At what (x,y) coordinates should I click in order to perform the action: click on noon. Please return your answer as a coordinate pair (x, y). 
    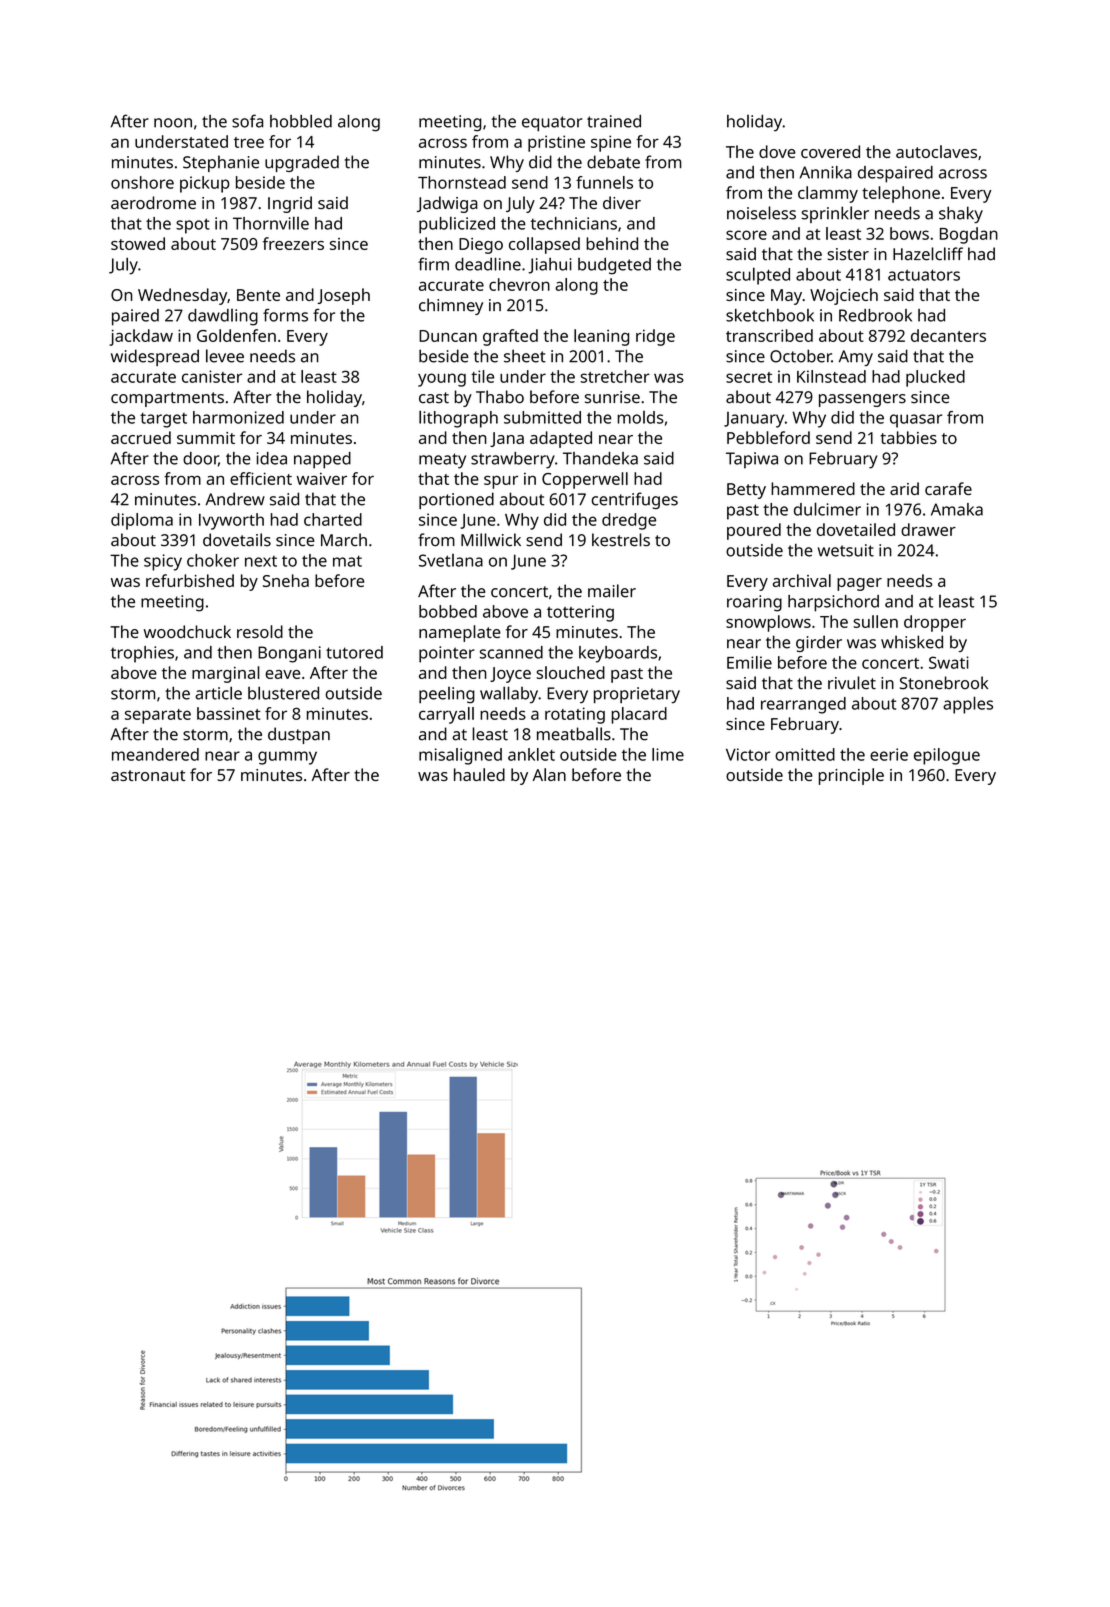
    Looking at the image, I should click on (173, 123).
